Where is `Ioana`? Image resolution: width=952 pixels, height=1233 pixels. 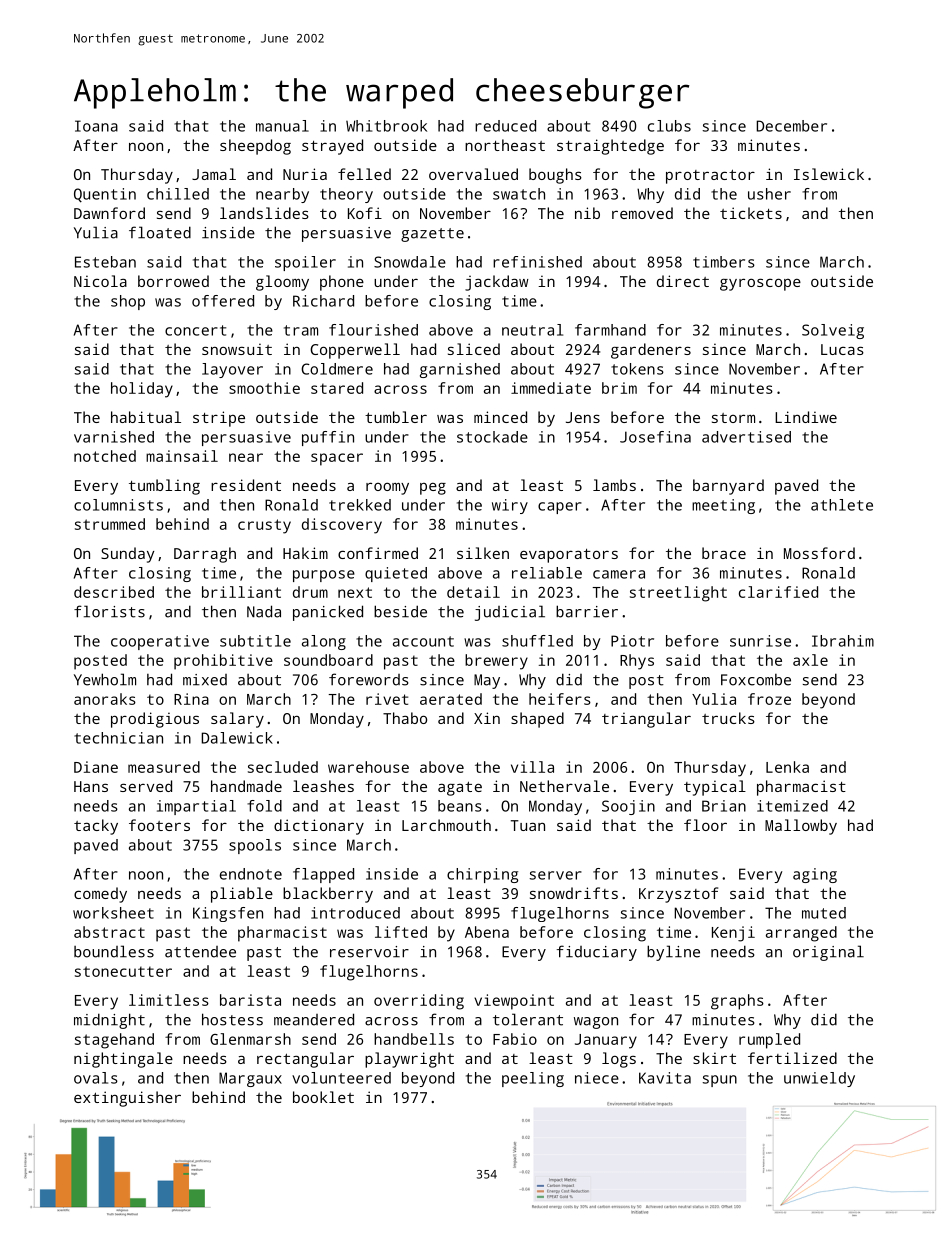
Ioana is located at coordinates (96, 126).
